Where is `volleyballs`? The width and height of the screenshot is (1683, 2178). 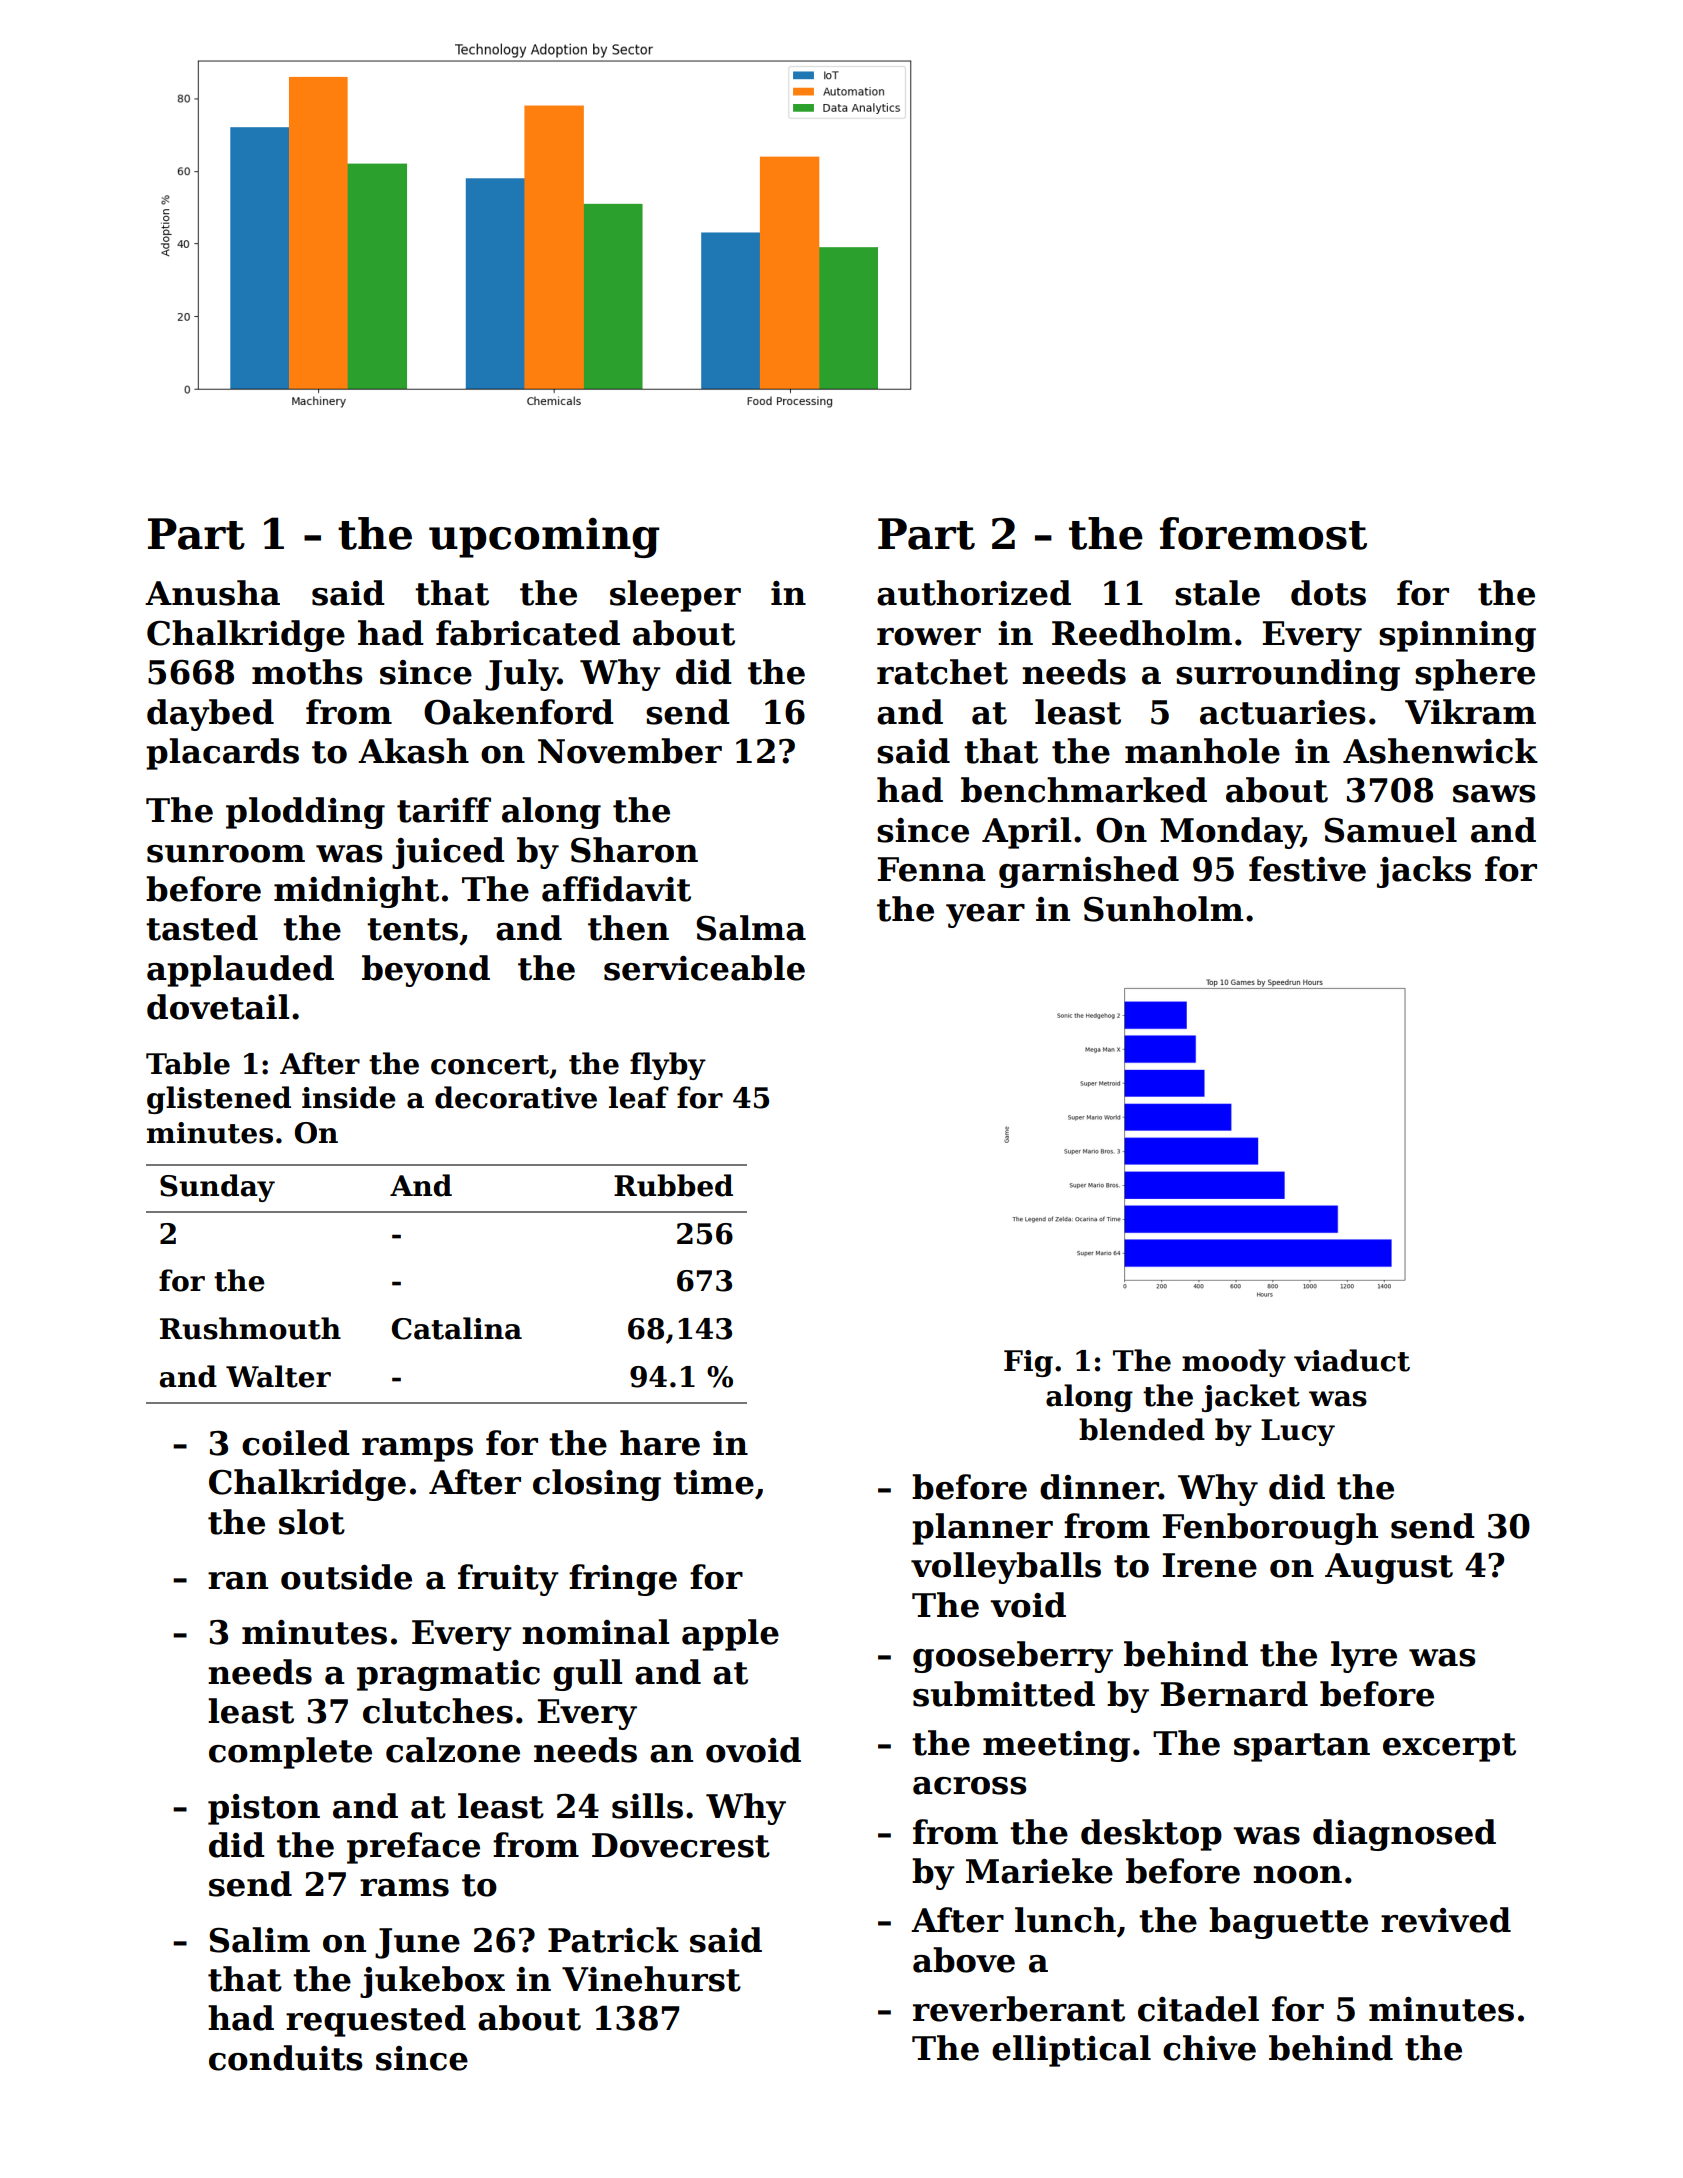
volleyballs is located at coordinates (1006, 1568).
